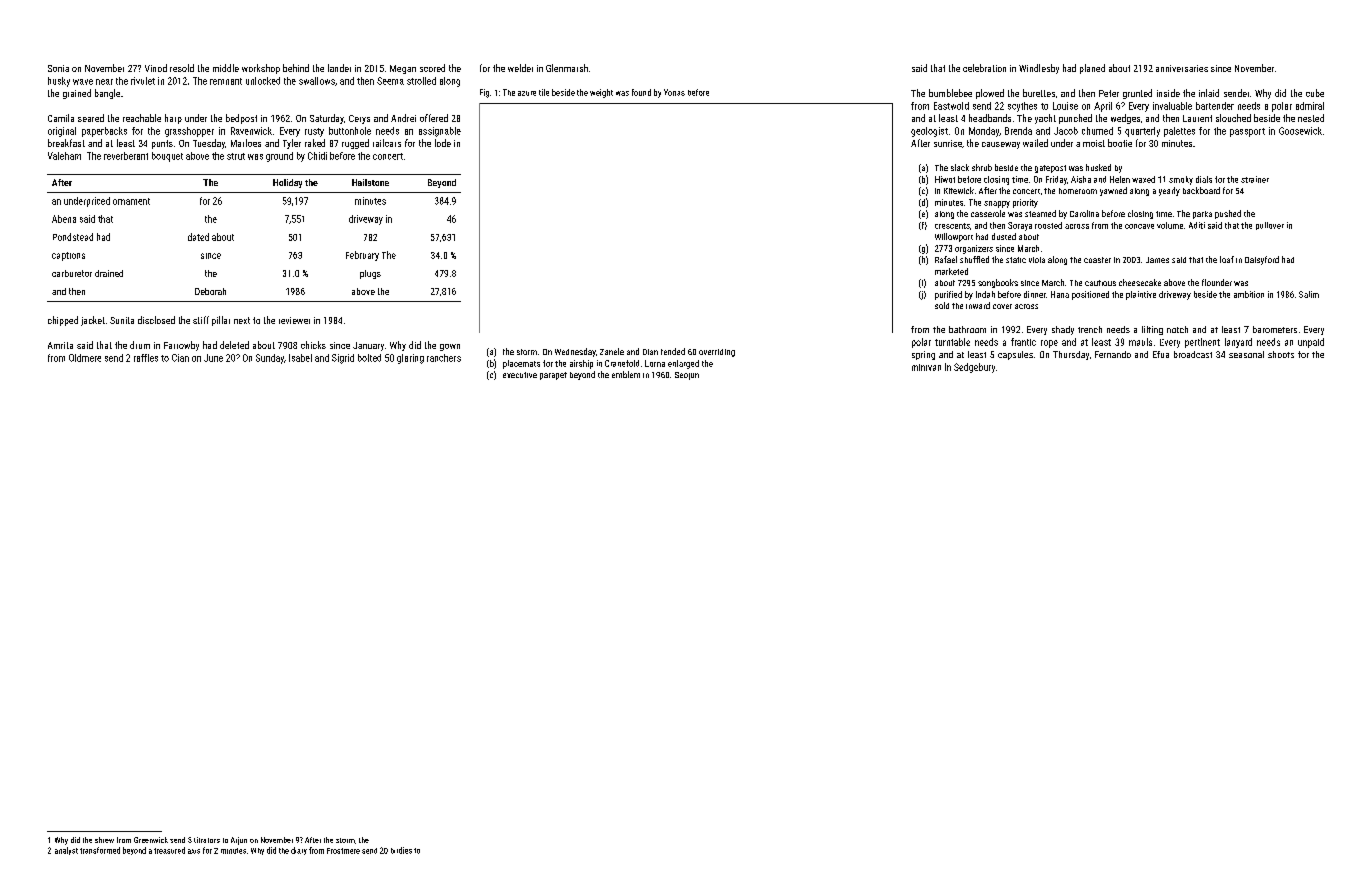 The width and height of the screenshot is (1372, 887). I want to click on transformed, so click(100, 850).
